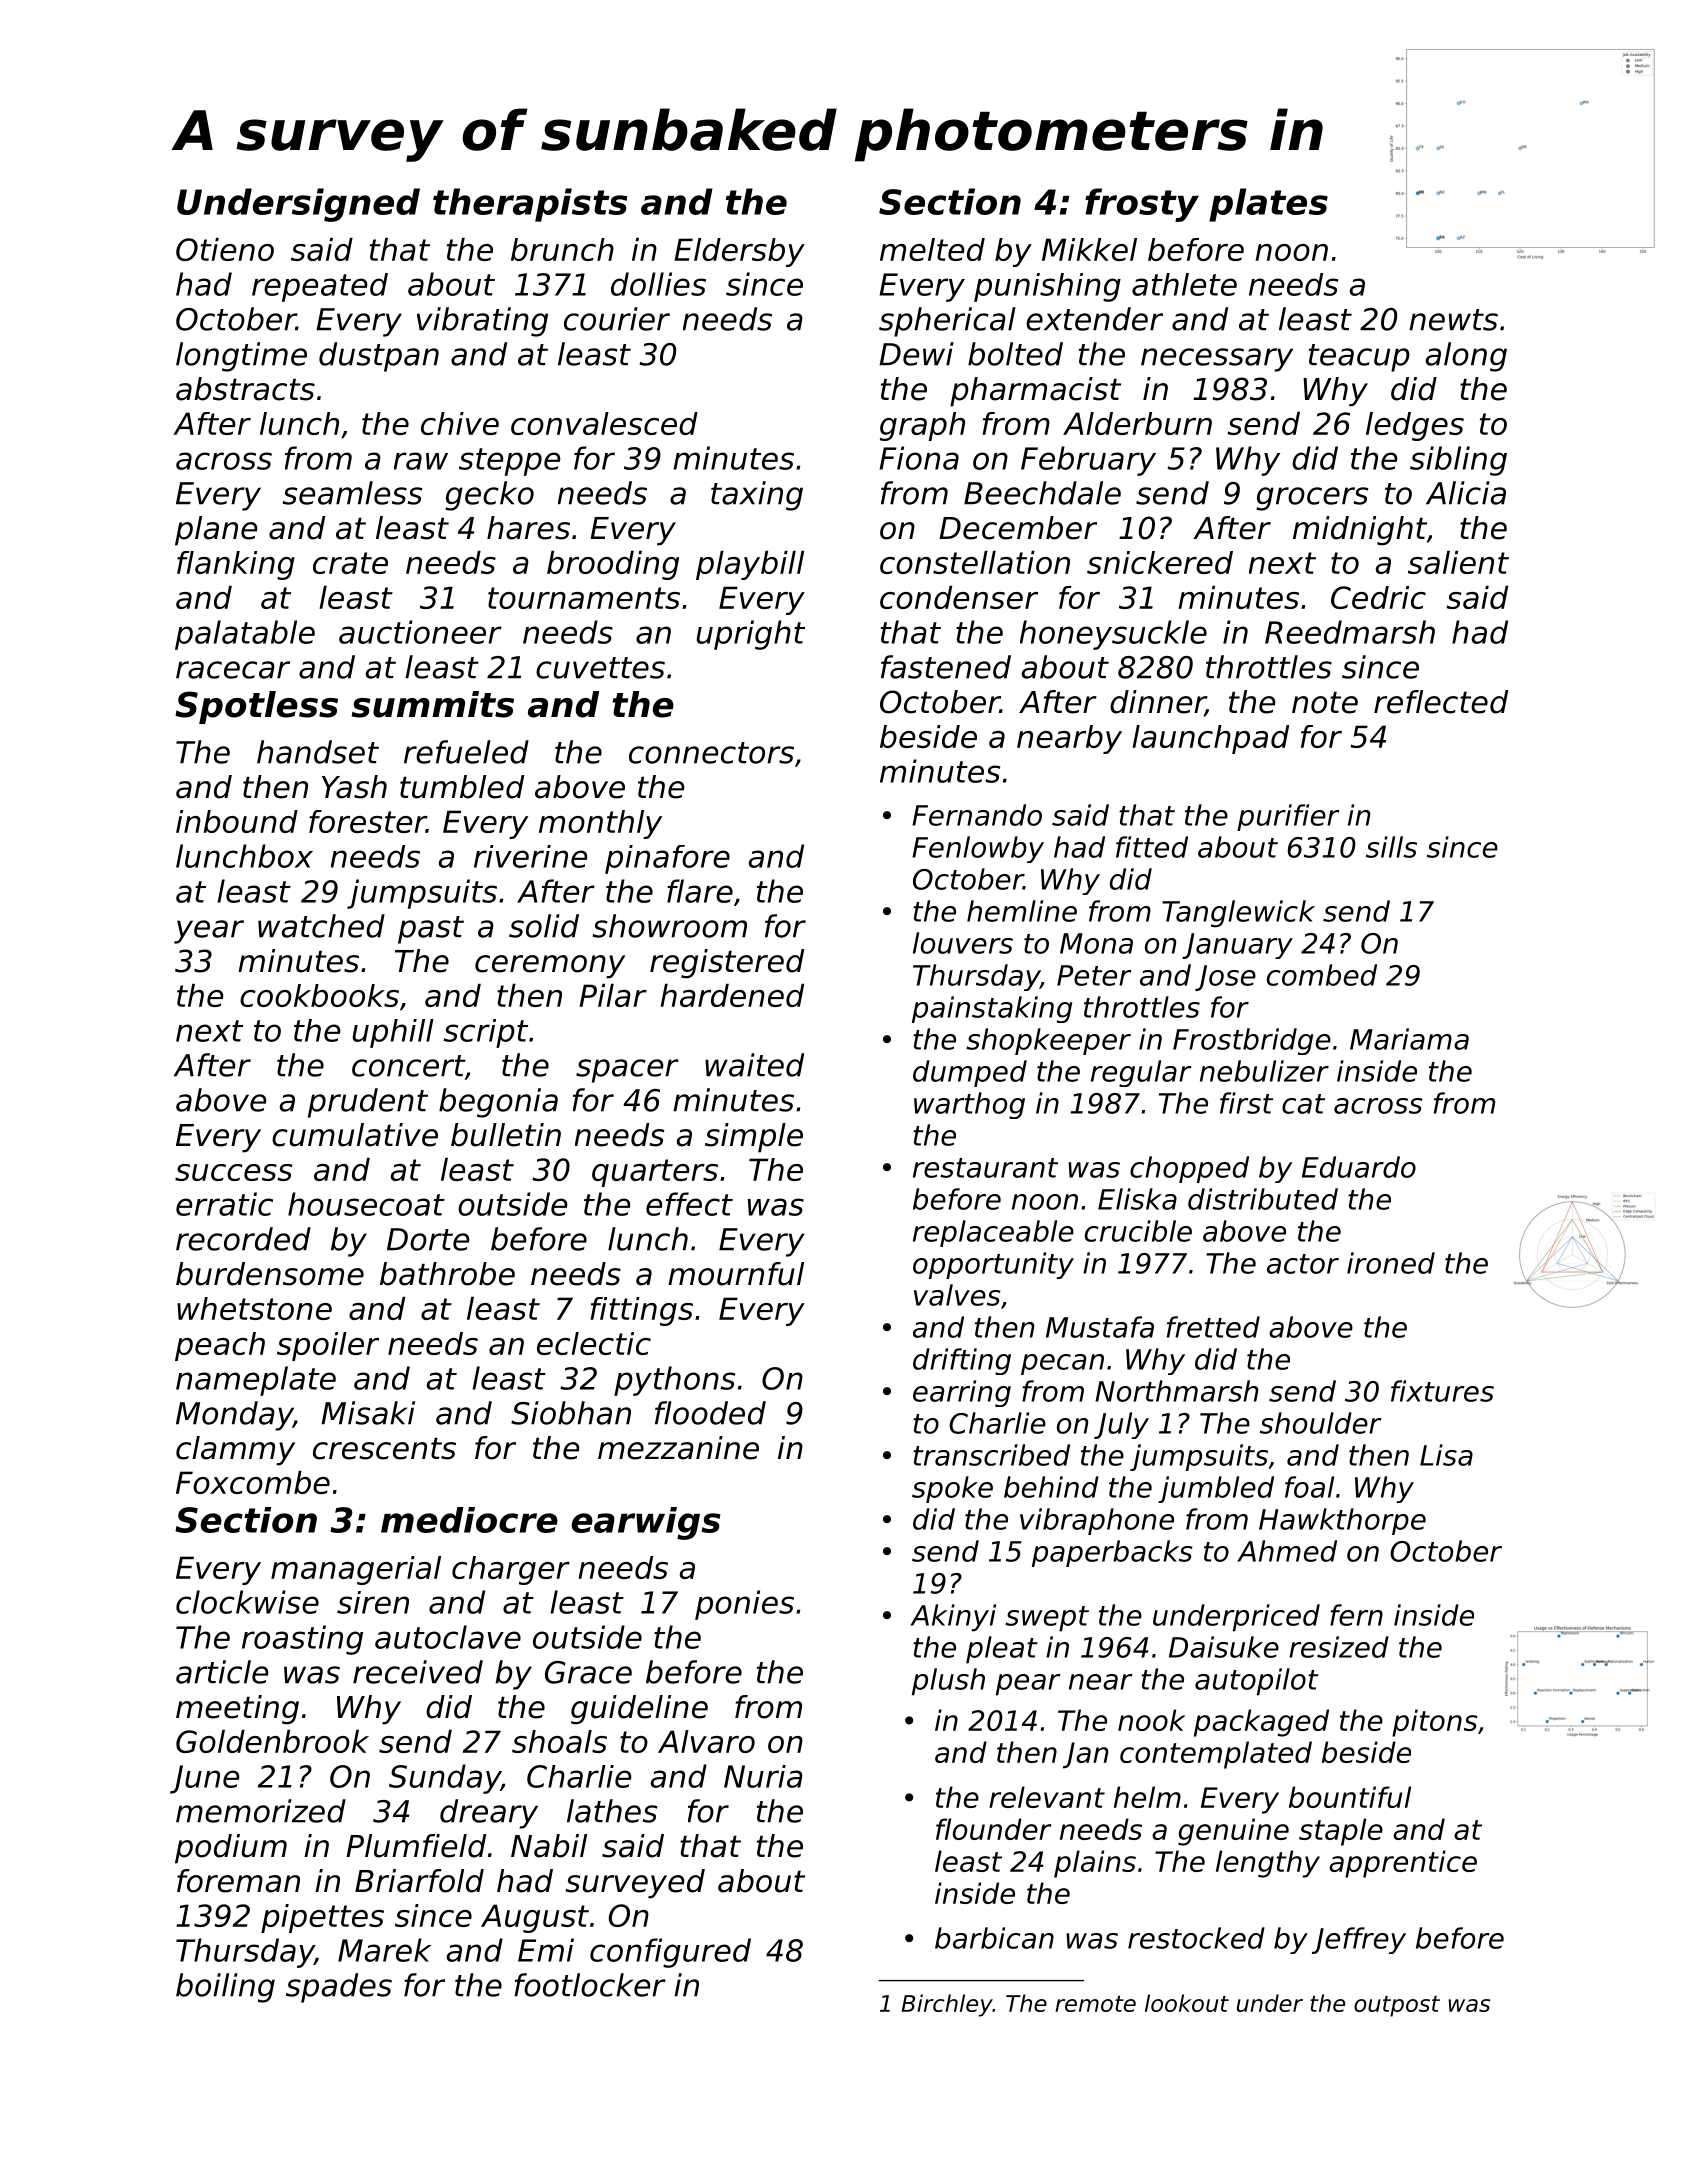 The image size is (1683, 2178). What do you see at coordinates (1022, 911) in the page?
I see `hemline` at bounding box center [1022, 911].
